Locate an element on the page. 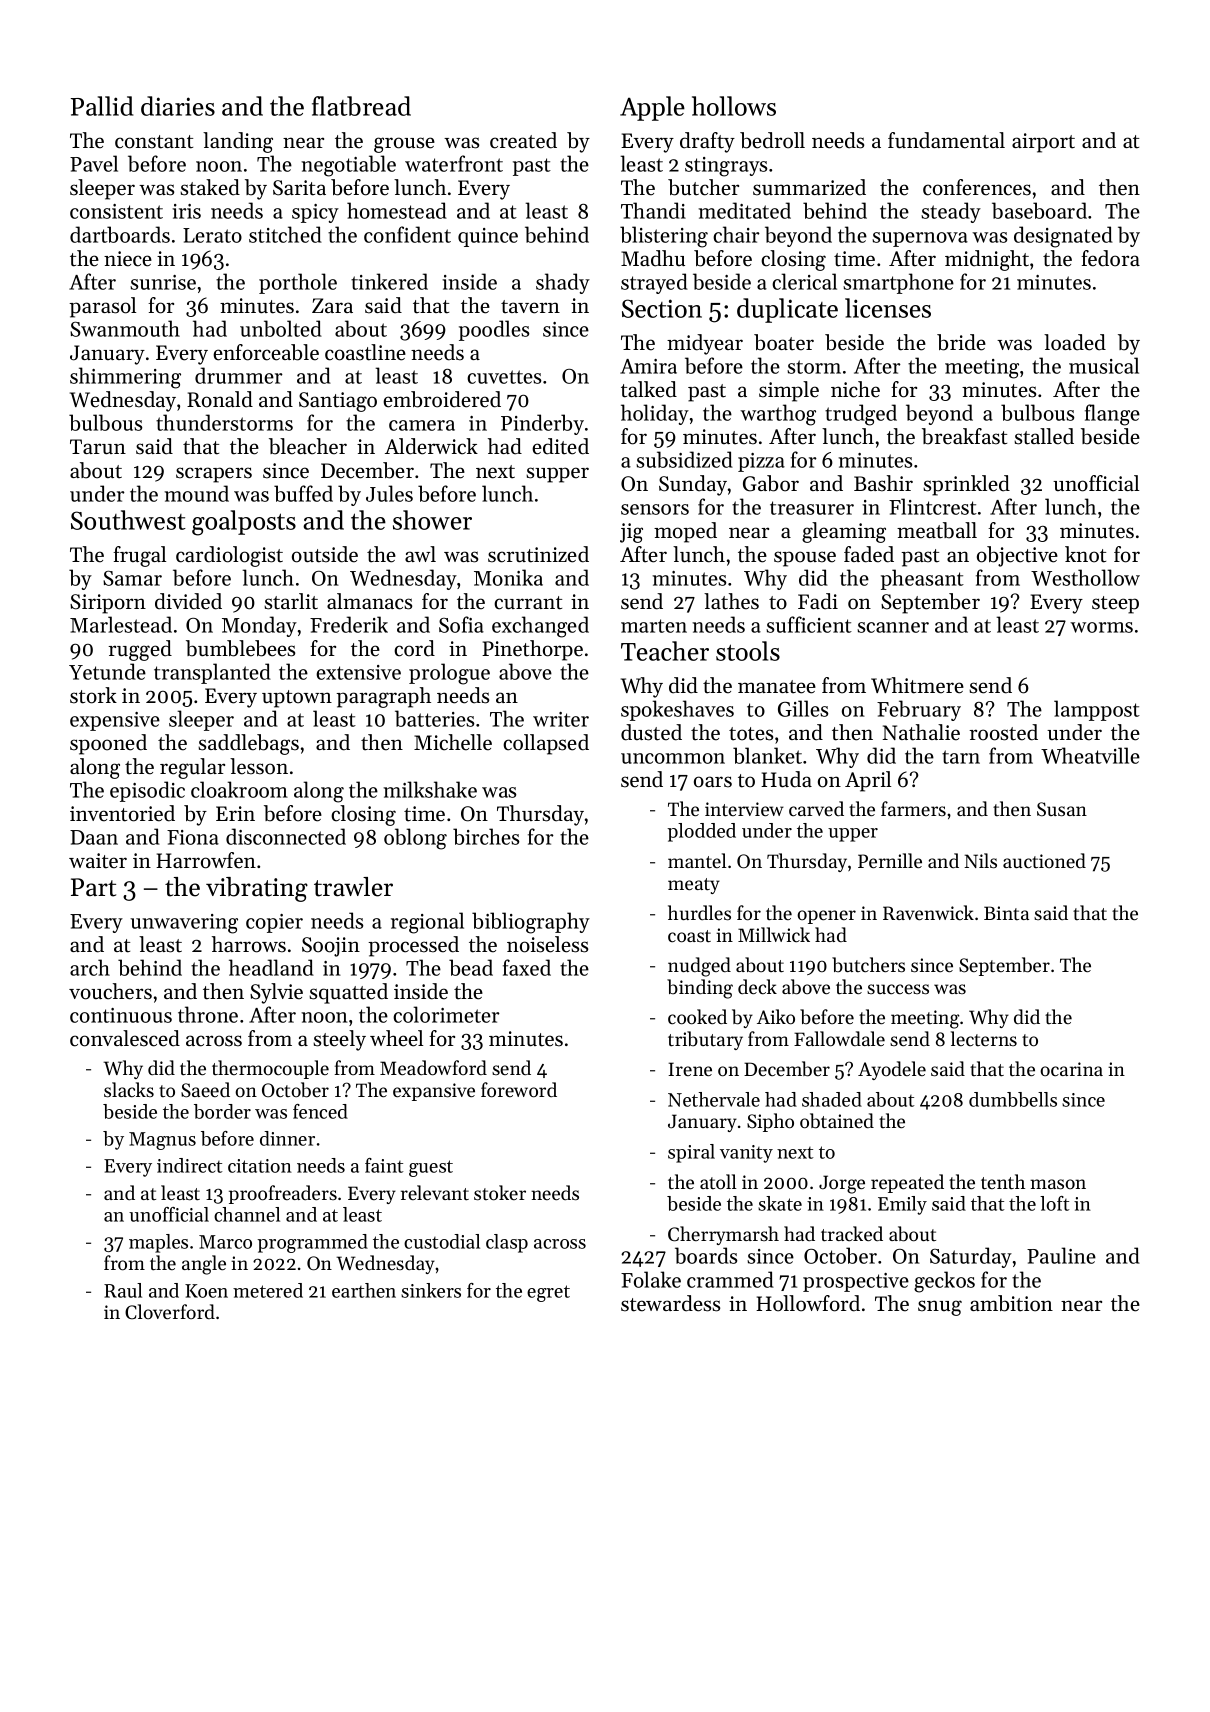 This image has width=1210, height=1712. Tarun is located at coordinates (98, 447).
